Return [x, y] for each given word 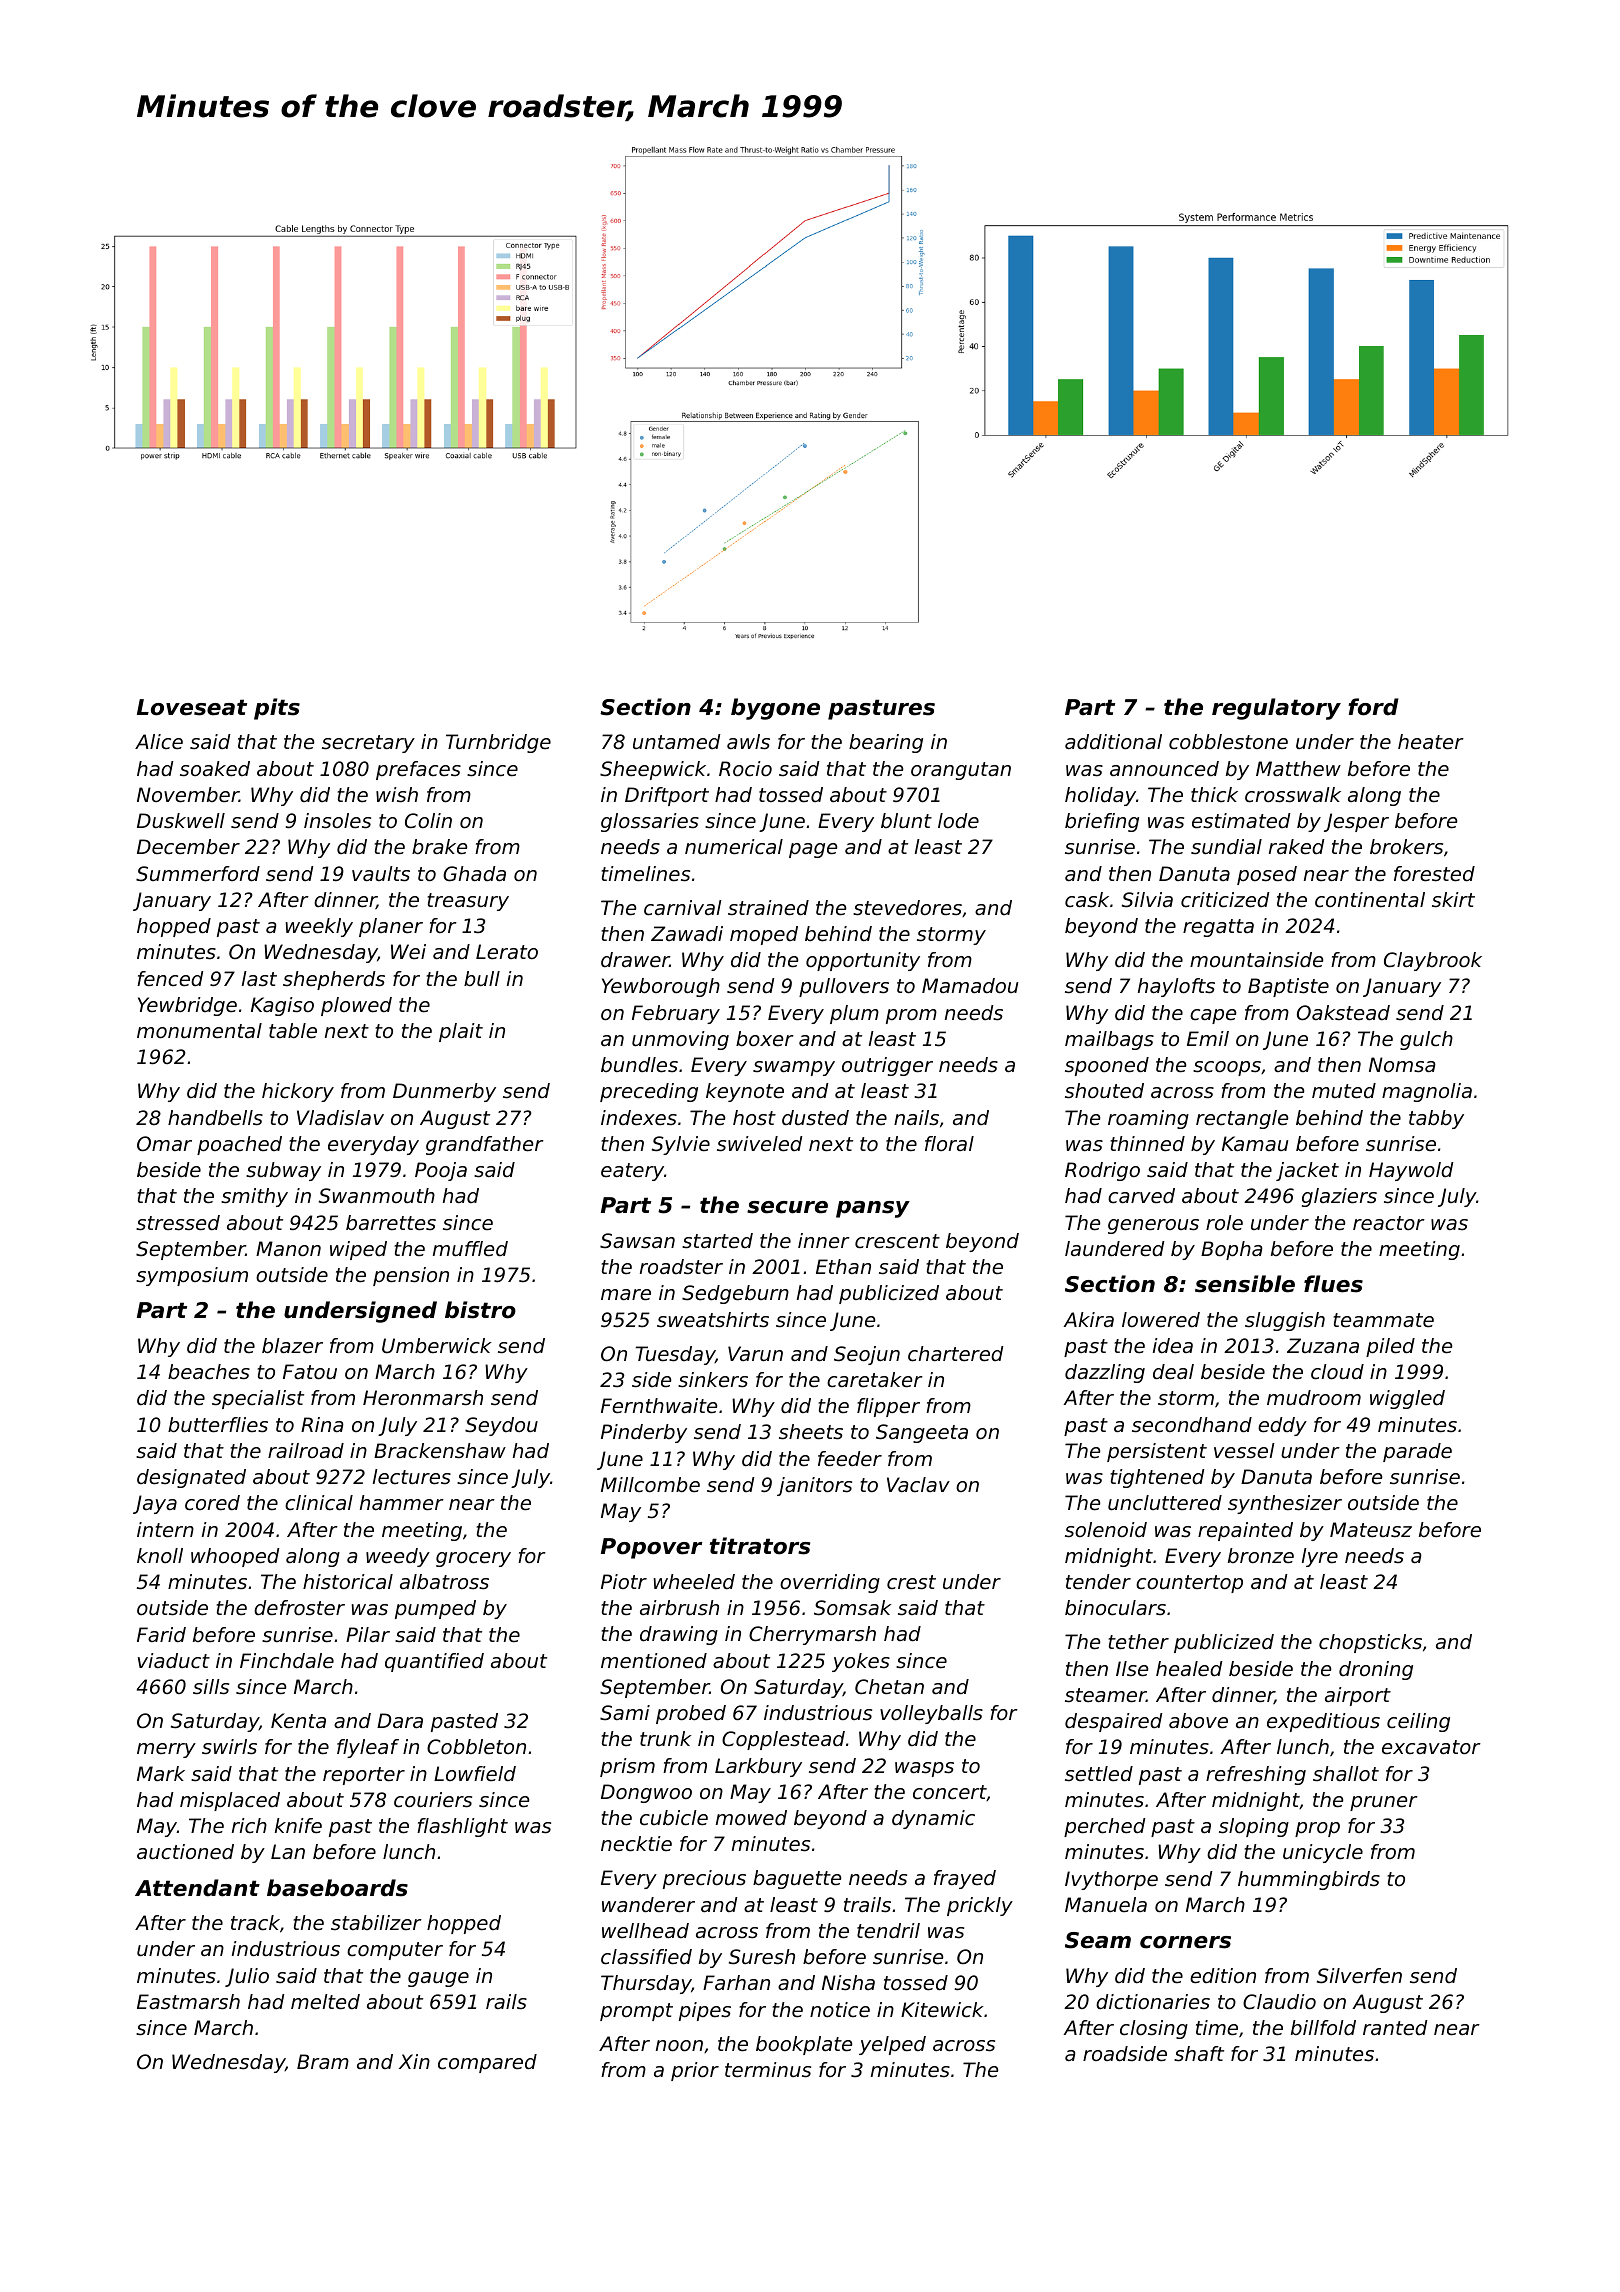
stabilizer [376, 1923]
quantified [434, 1662]
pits [277, 709]
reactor [1389, 1223]
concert [950, 1793]
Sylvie [681, 1145]
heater [1431, 742]
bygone [775, 709]
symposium [192, 1276]
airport [1358, 1696]
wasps [924, 1769]
